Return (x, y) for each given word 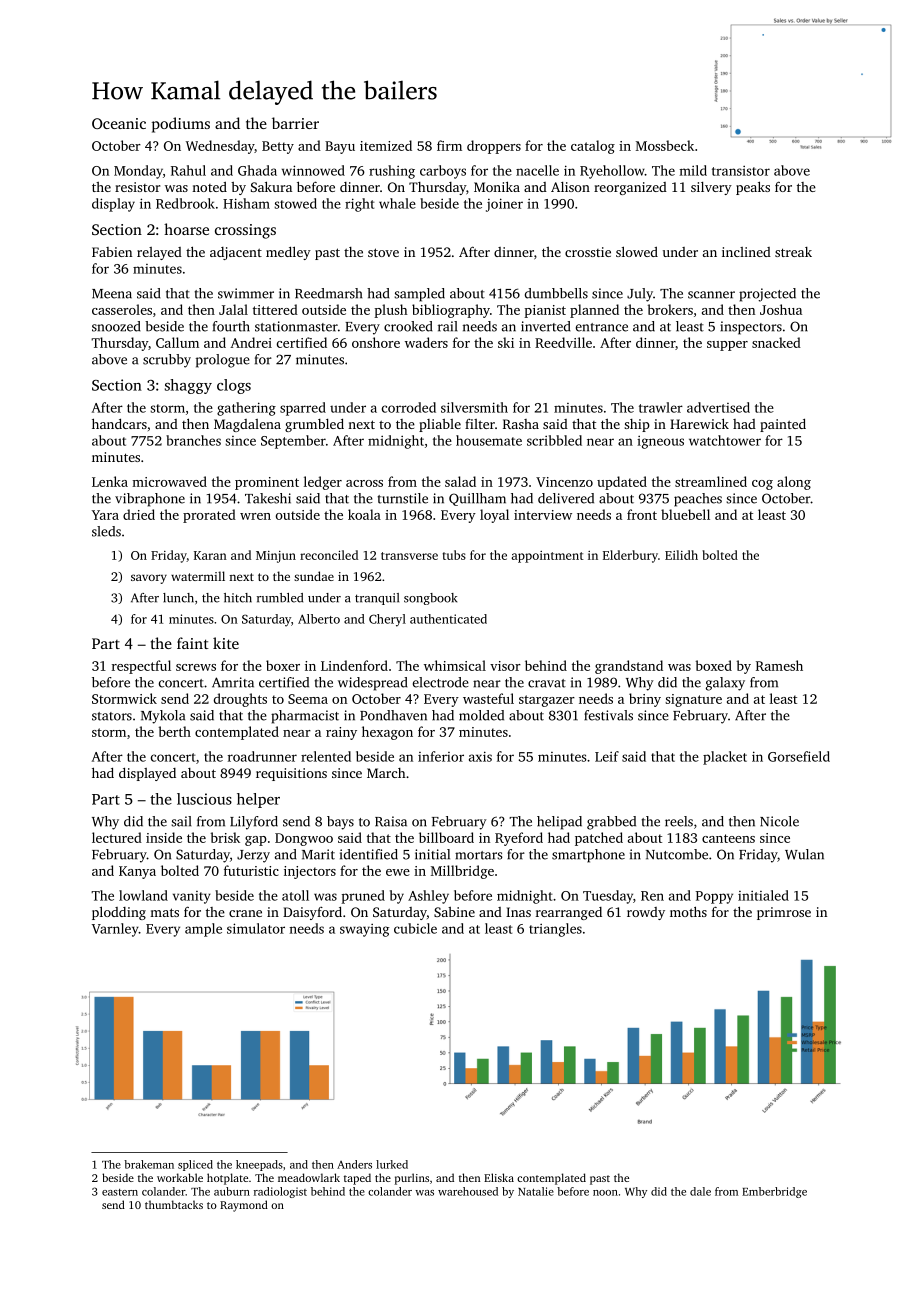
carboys (443, 172)
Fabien (112, 252)
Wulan (804, 854)
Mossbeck (665, 145)
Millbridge (462, 872)
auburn (232, 1191)
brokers (670, 309)
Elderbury (630, 556)
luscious (204, 799)
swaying (364, 930)
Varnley (115, 930)
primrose (784, 913)
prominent (267, 483)
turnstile (403, 498)
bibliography (451, 311)
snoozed (116, 326)
